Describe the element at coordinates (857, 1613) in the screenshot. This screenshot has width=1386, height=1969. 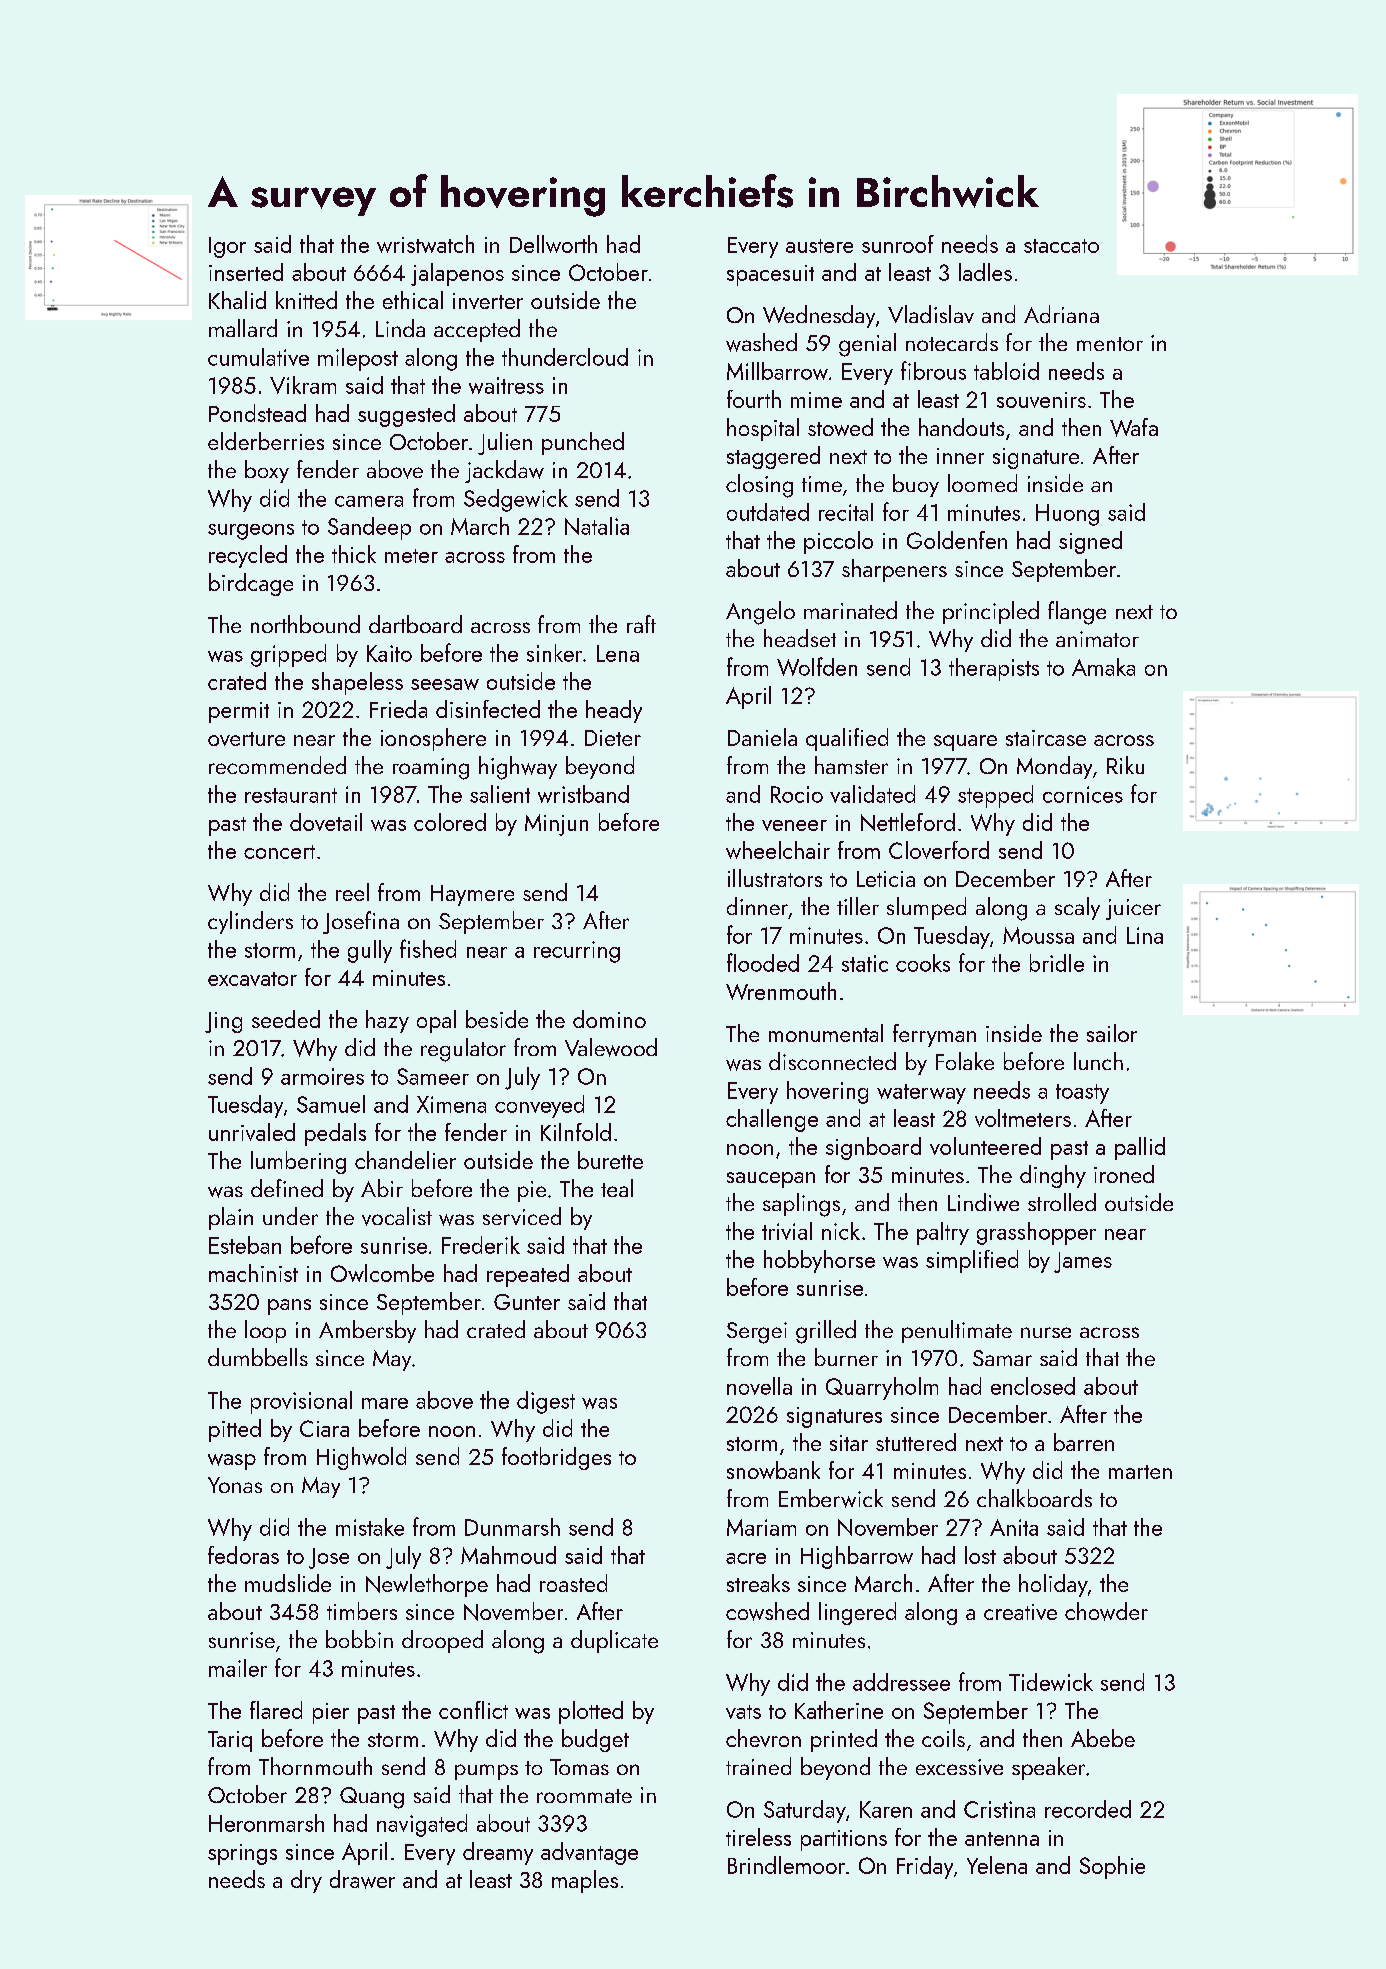
I see `lingered` at that location.
